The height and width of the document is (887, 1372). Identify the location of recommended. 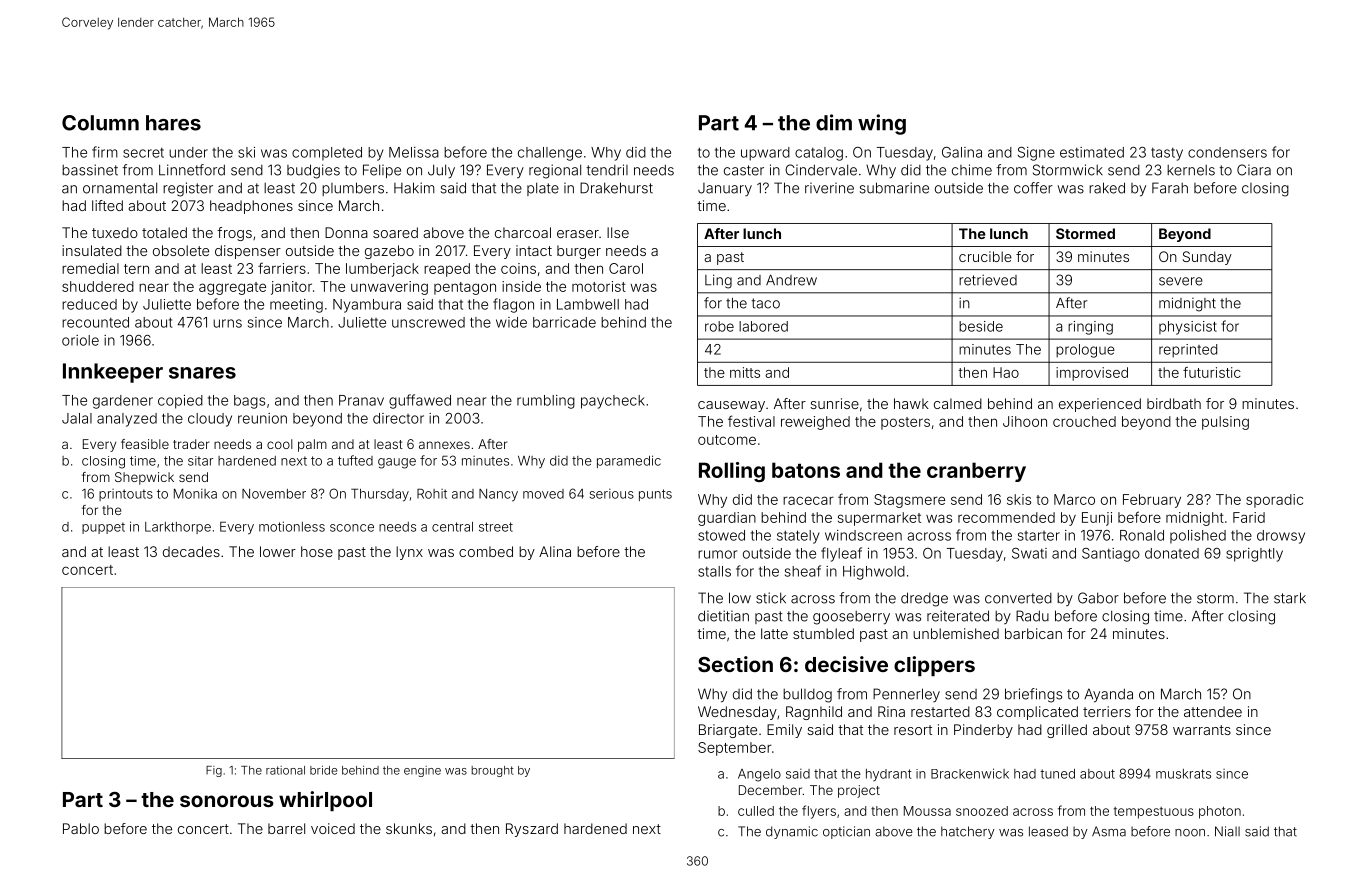
(1006, 517).
